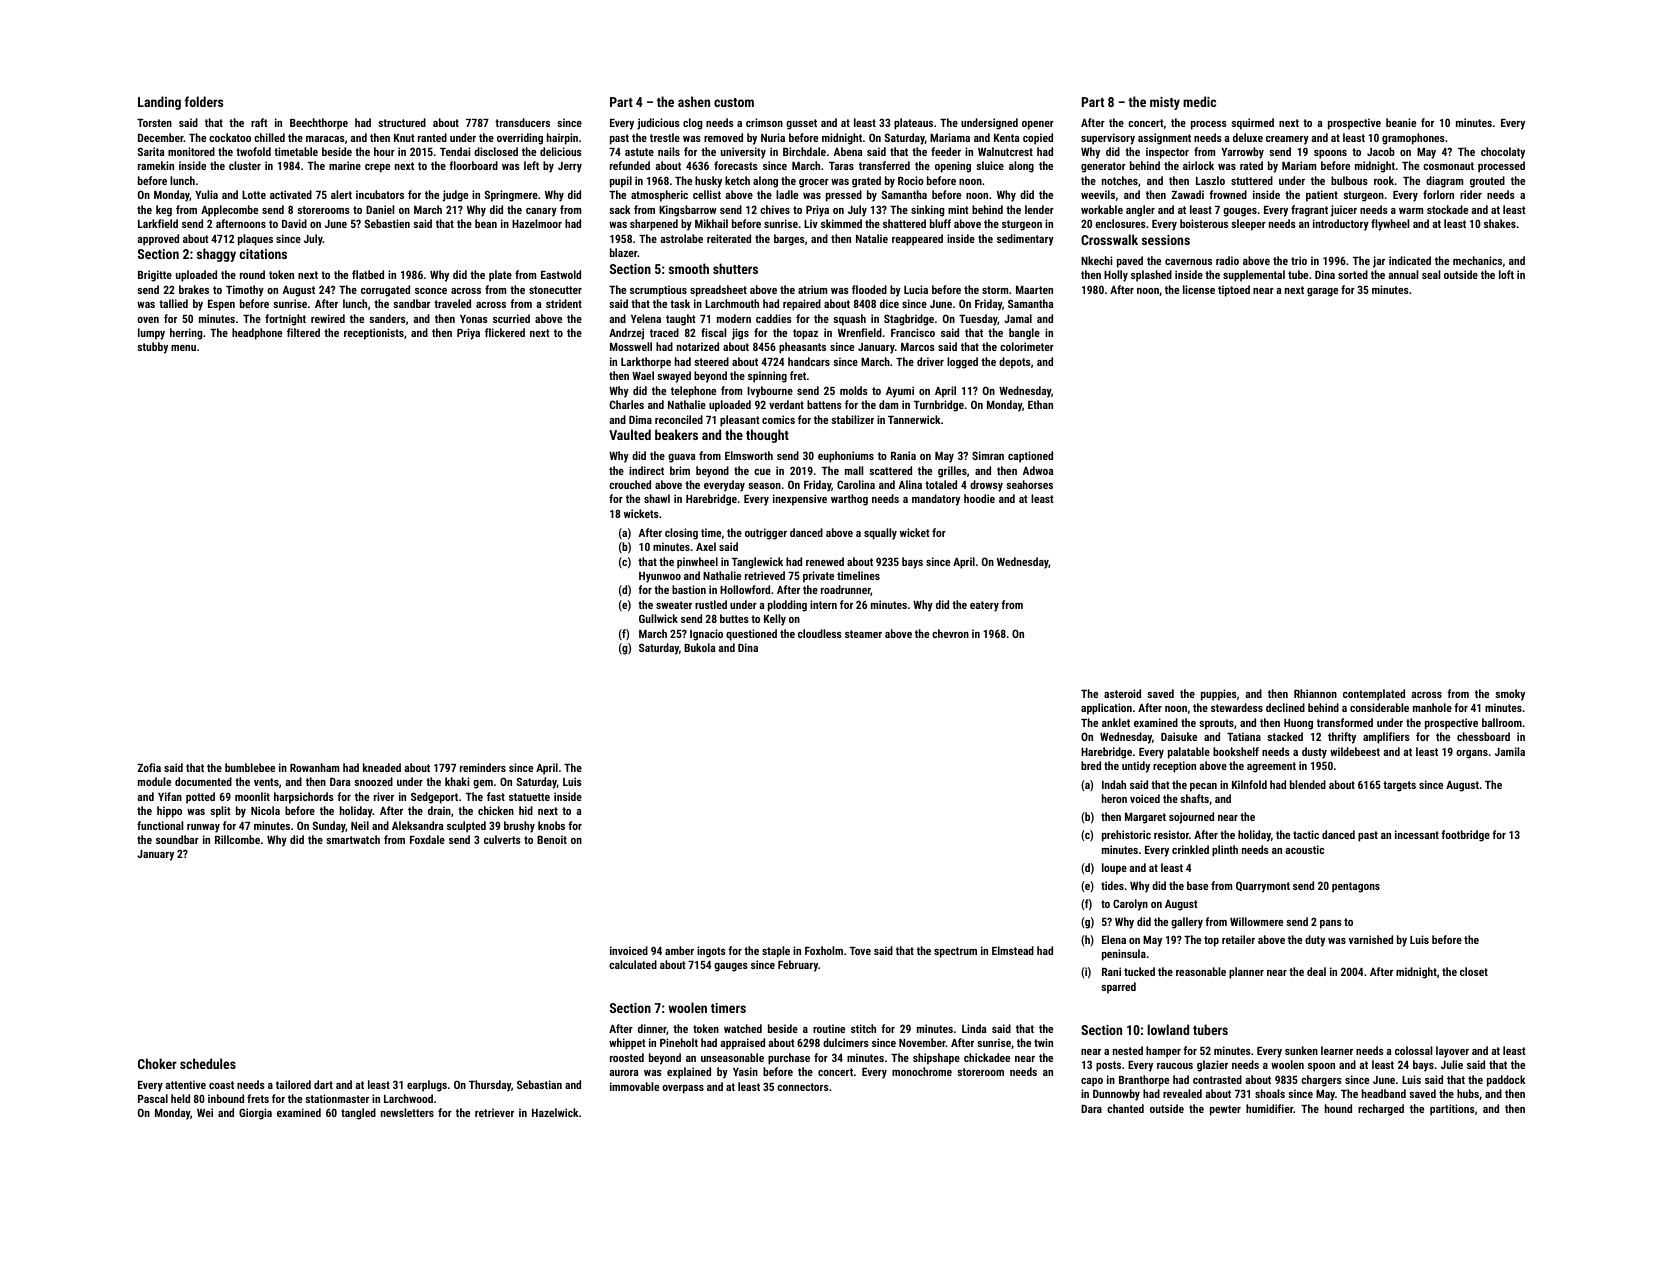 The height and width of the document is (1285, 1663). I want to click on Rowanham, so click(314, 767).
